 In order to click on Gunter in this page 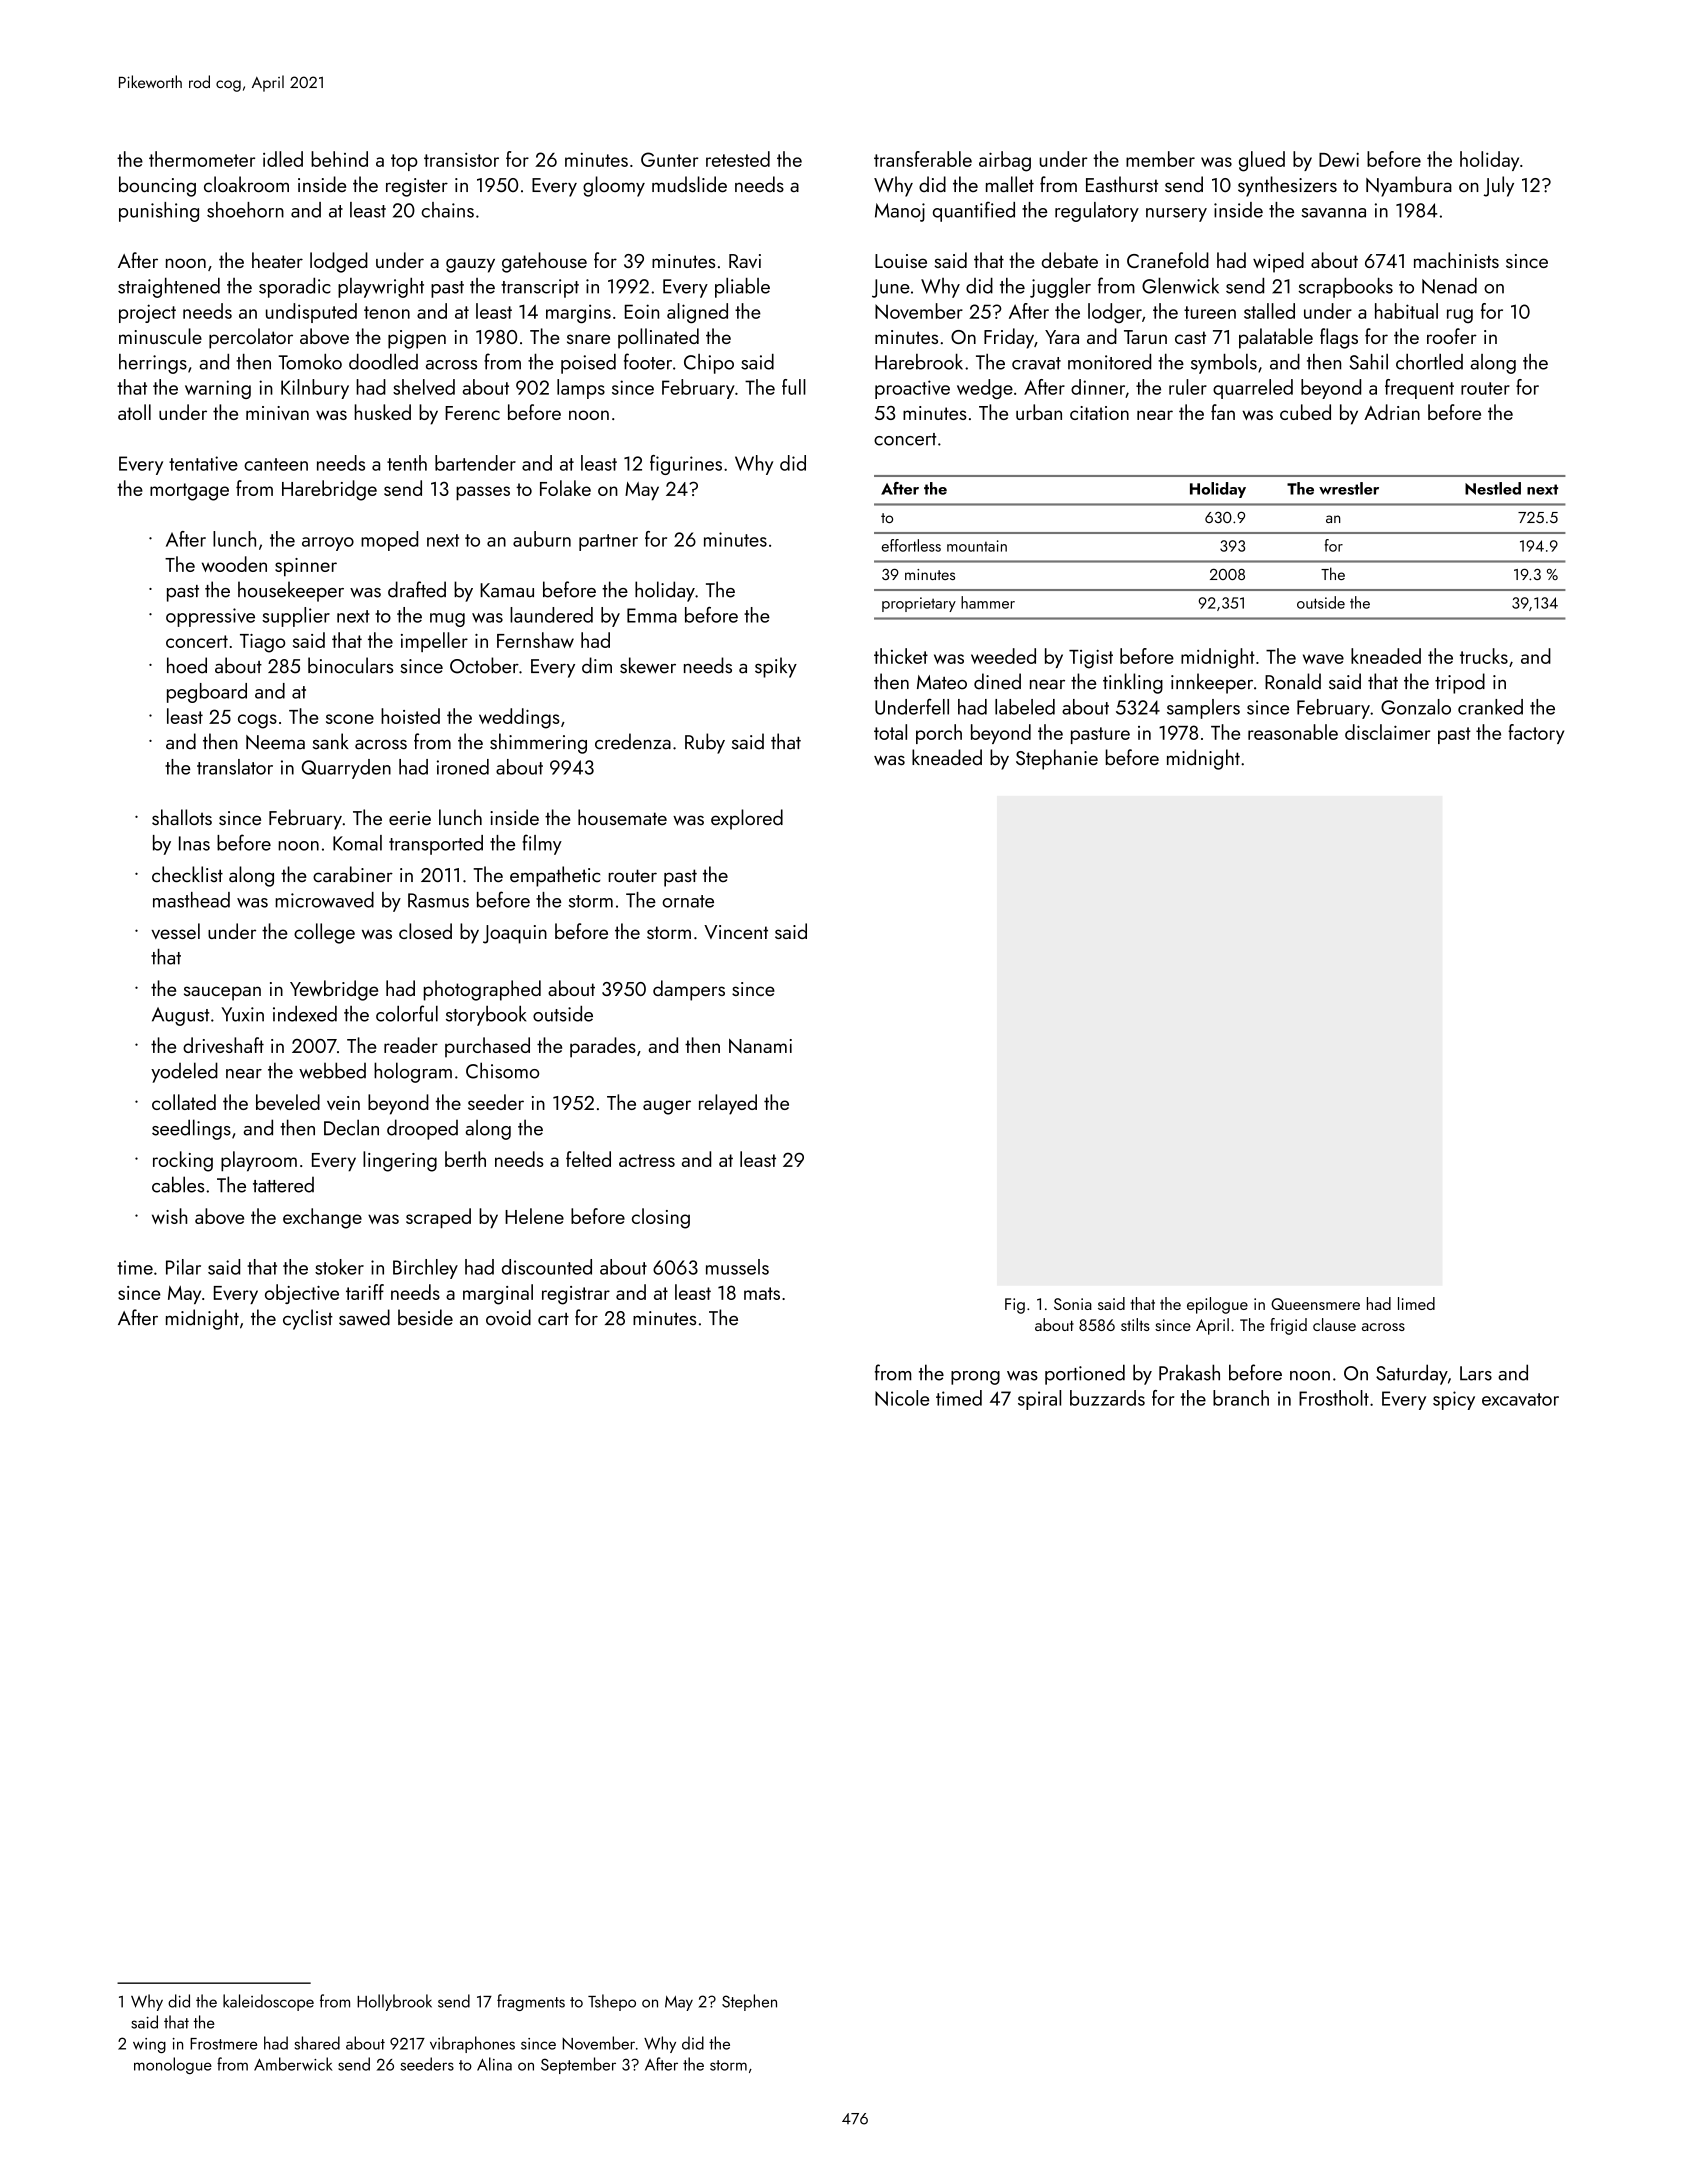, I will do `click(669, 159)`.
